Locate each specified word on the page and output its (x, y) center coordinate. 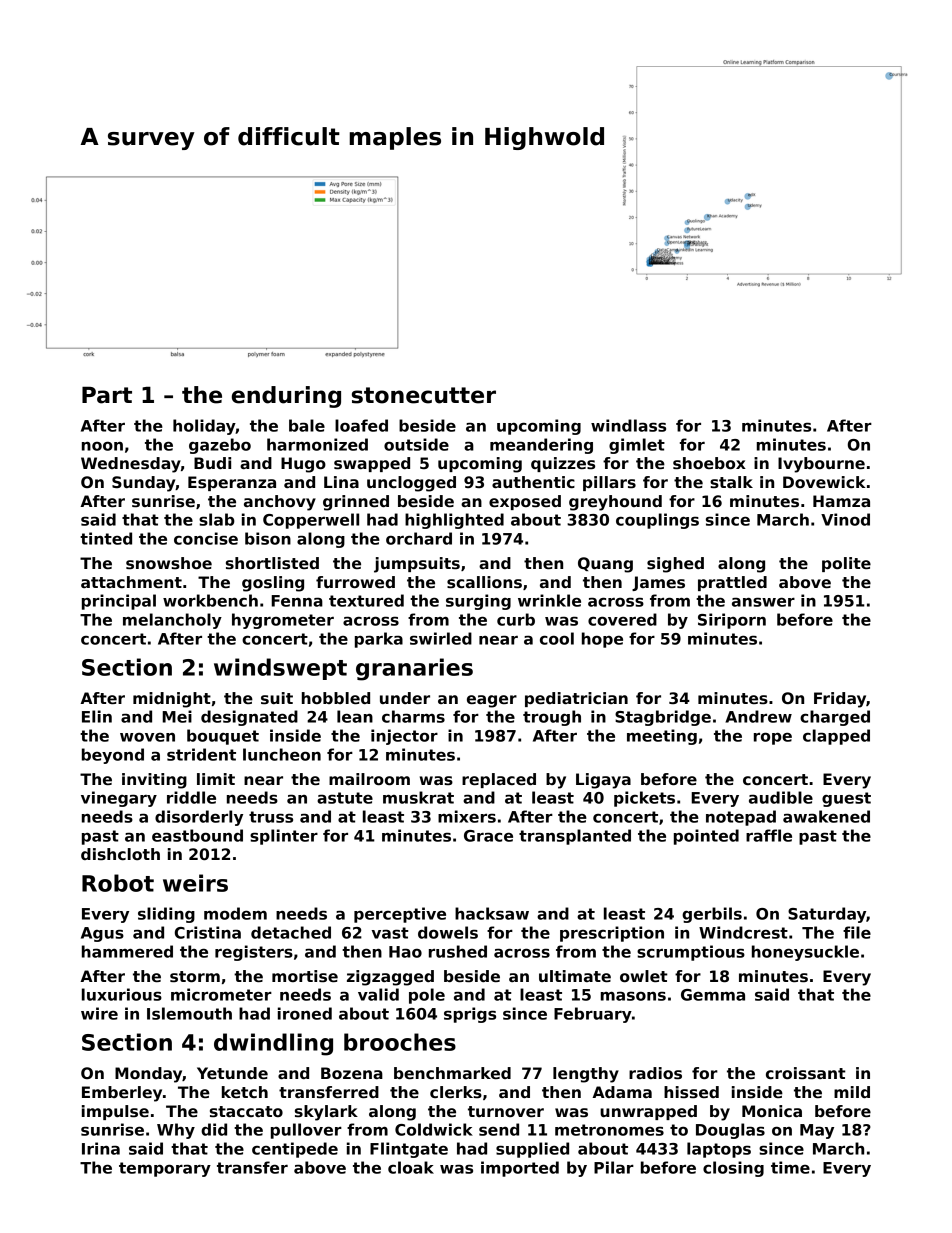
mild (852, 1092)
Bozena (352, 1073)
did (214, 1129)
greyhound (615, 503)
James (658, 583)
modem (235, 913)
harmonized (317, 444)
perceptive (400, 915)
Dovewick (824, 482)
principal (119, 602)
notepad (741, 818)
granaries (414, 669)
